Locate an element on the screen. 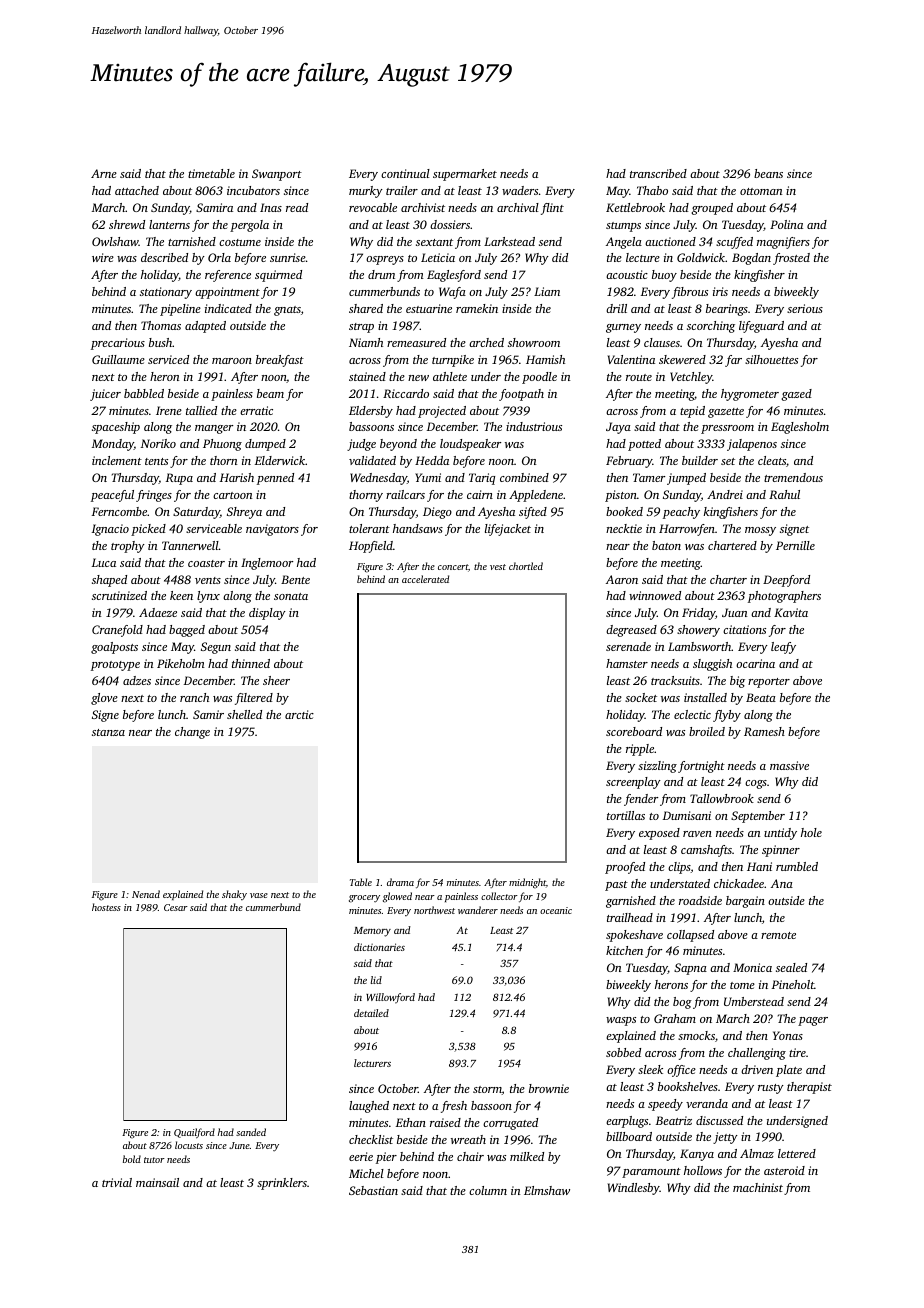  brownie is located at coordinates (549, 1088).
